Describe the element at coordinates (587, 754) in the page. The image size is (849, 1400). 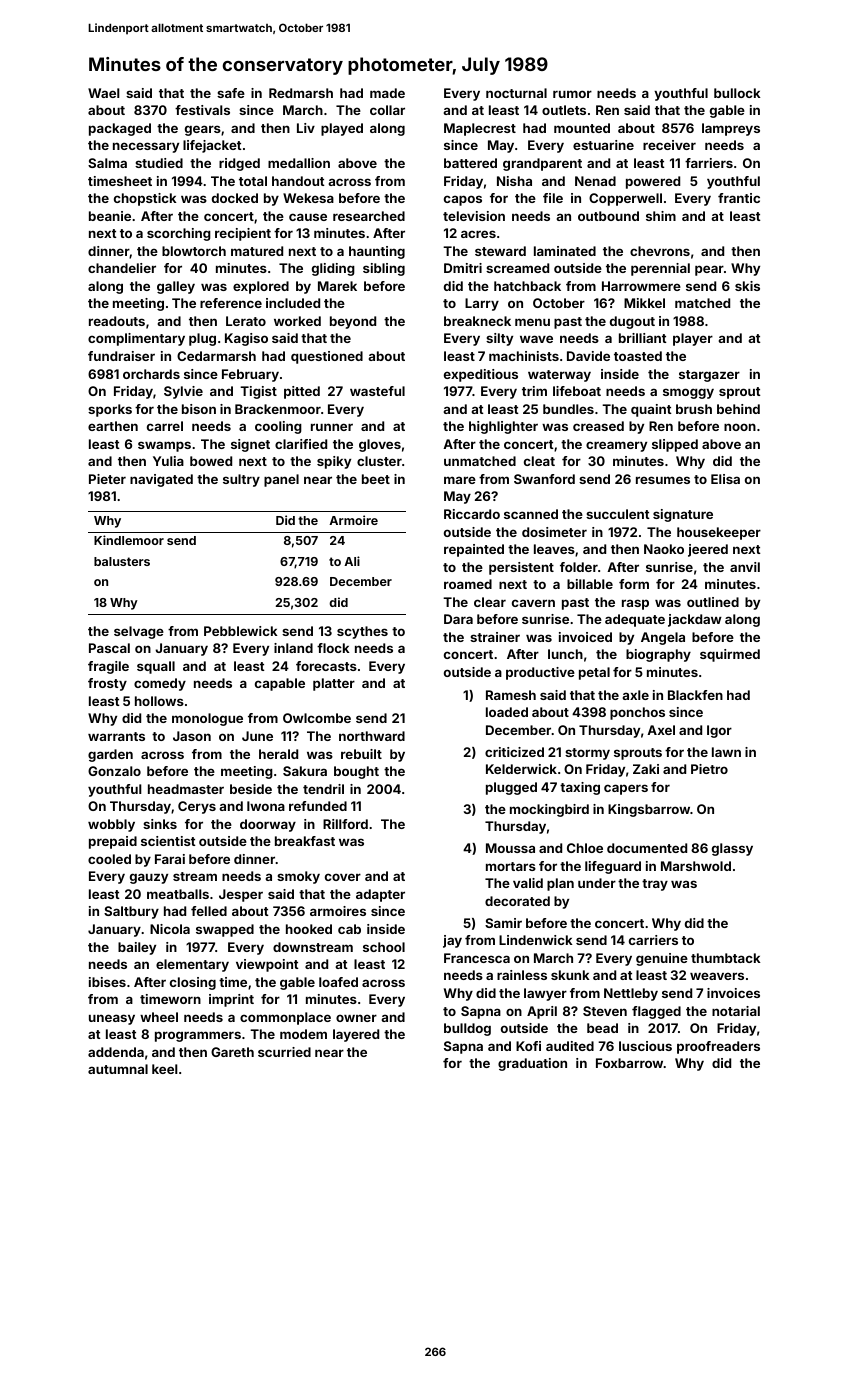
I see `stormy` at that location.
